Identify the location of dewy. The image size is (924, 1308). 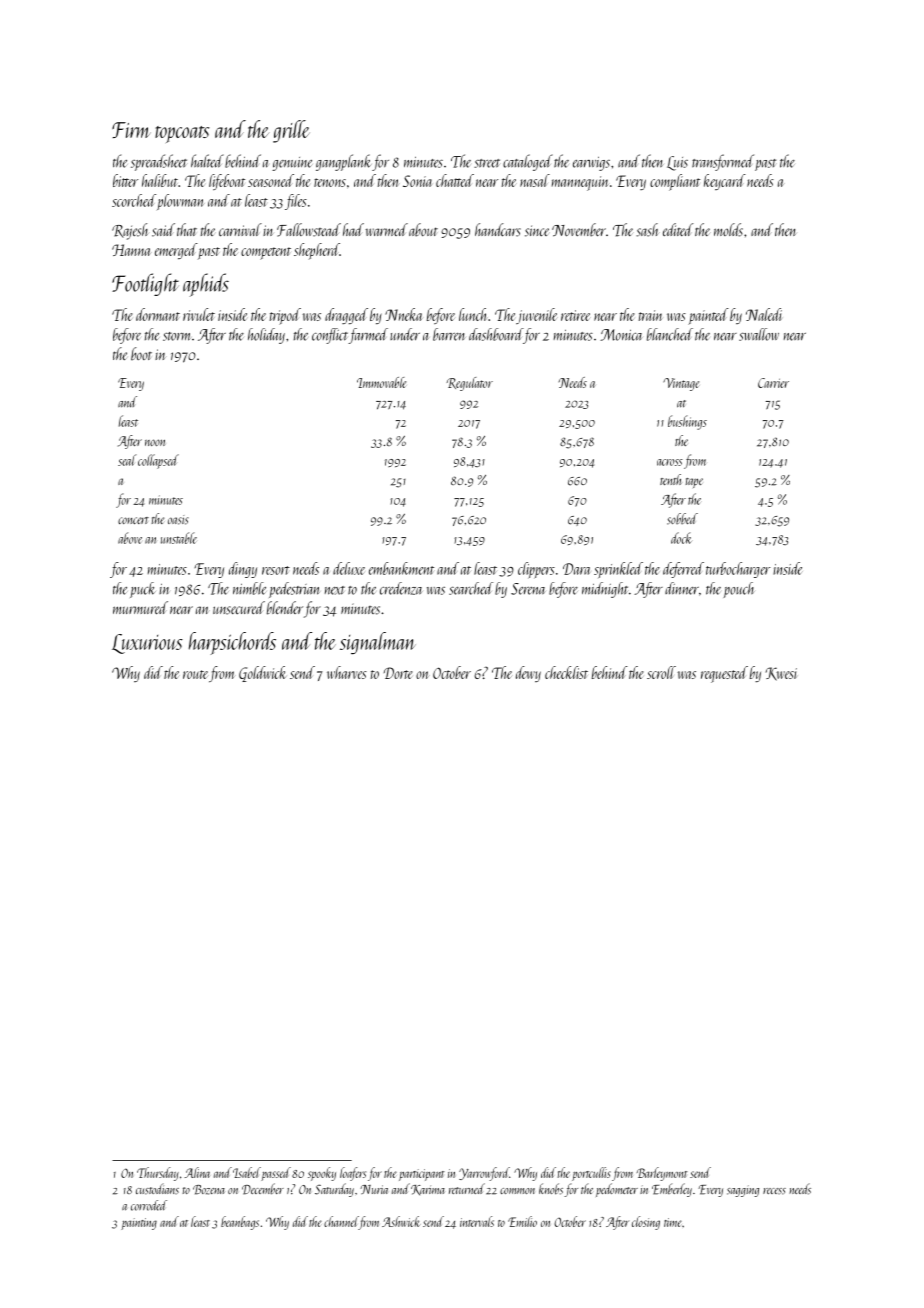
(528, 674).
